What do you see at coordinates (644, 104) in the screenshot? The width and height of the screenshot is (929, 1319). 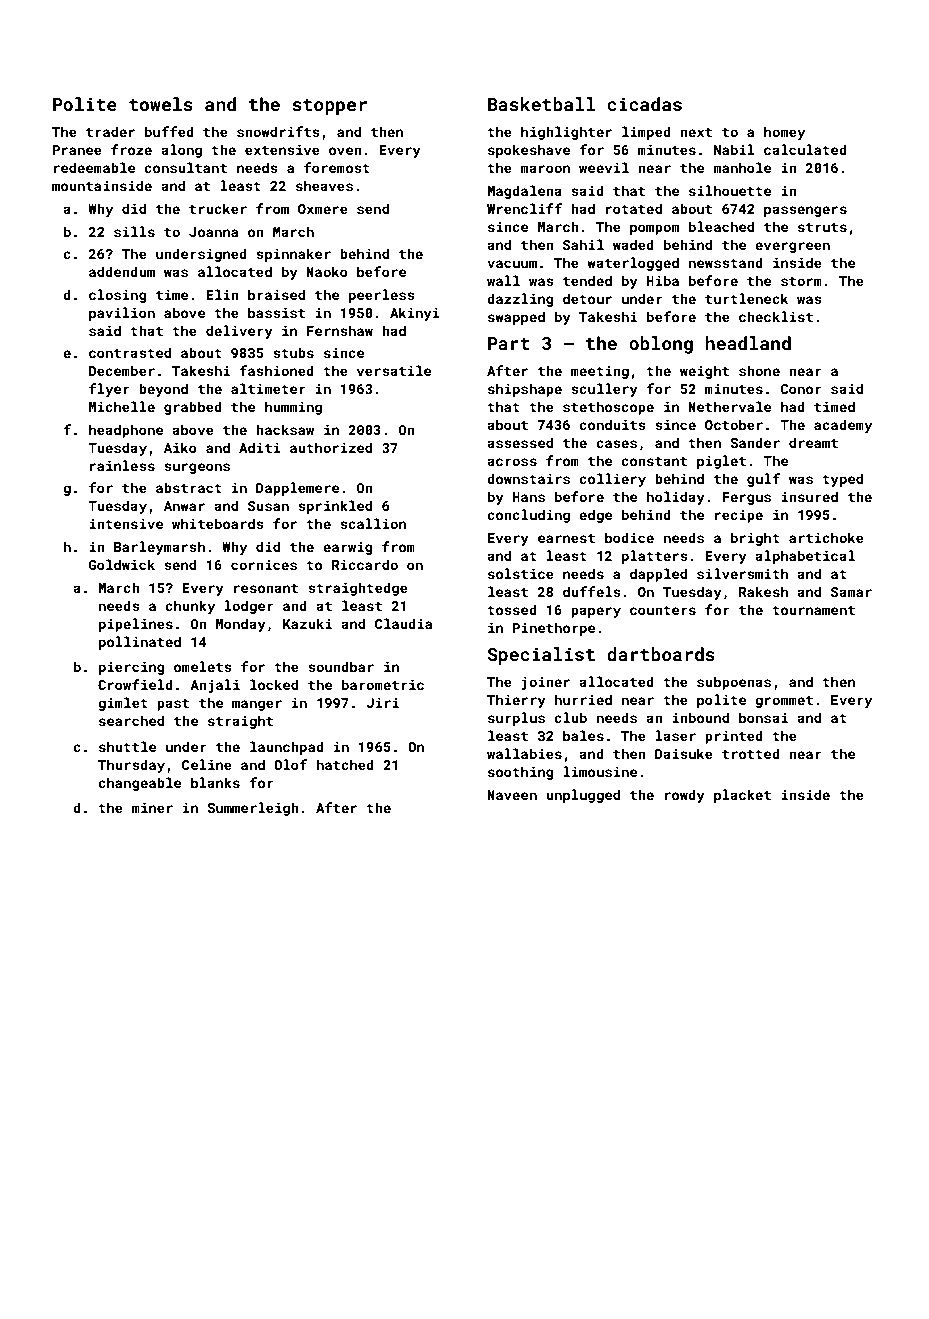 I see `cicadas` at bounding box center [644, 104].
